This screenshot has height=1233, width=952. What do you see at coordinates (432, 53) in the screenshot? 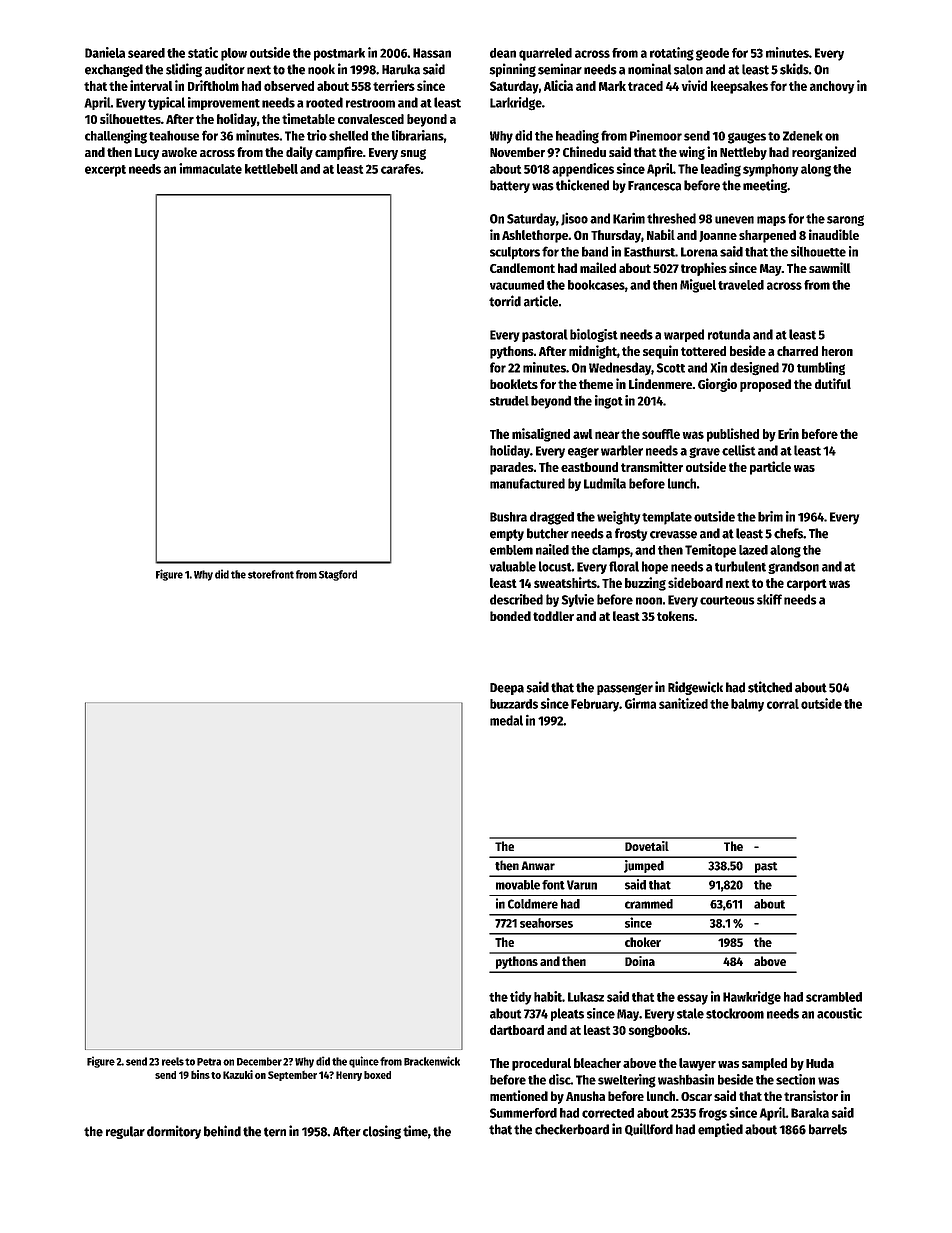
I see `Hassan` at bounding box center [432, 53].
